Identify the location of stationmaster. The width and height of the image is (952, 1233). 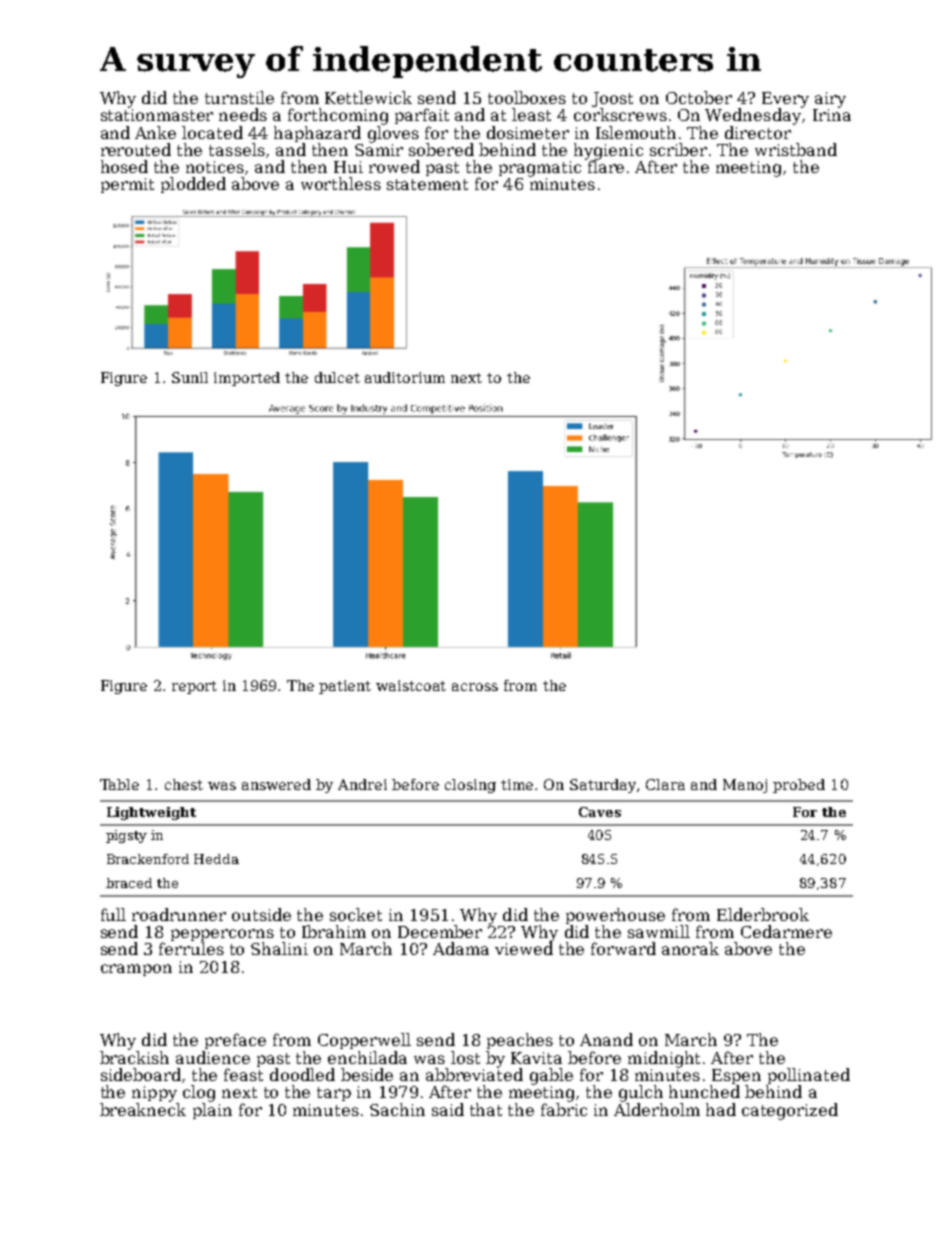
(157, 115).
